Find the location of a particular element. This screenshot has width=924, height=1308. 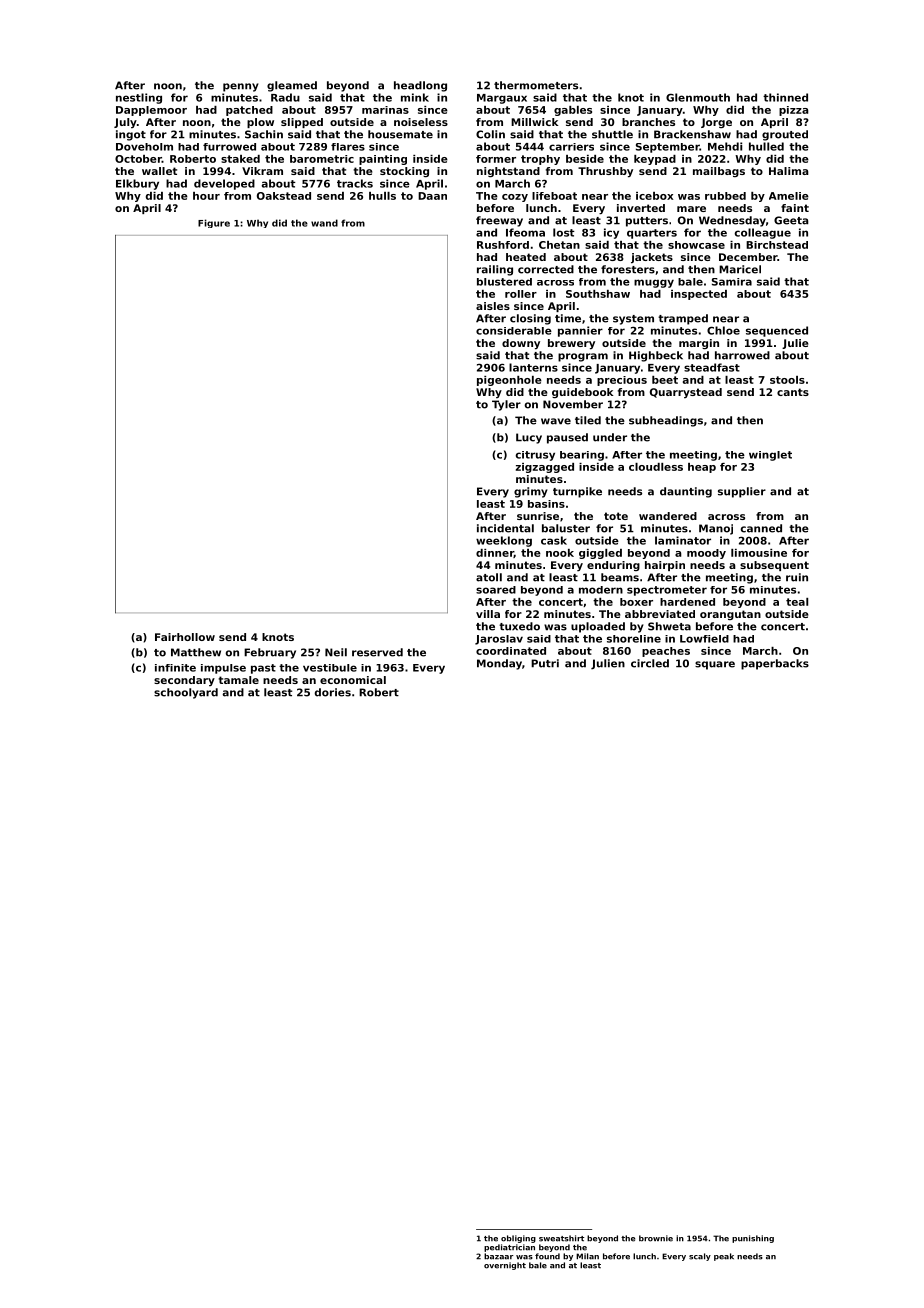

time is located at coordinates (568, 318).
